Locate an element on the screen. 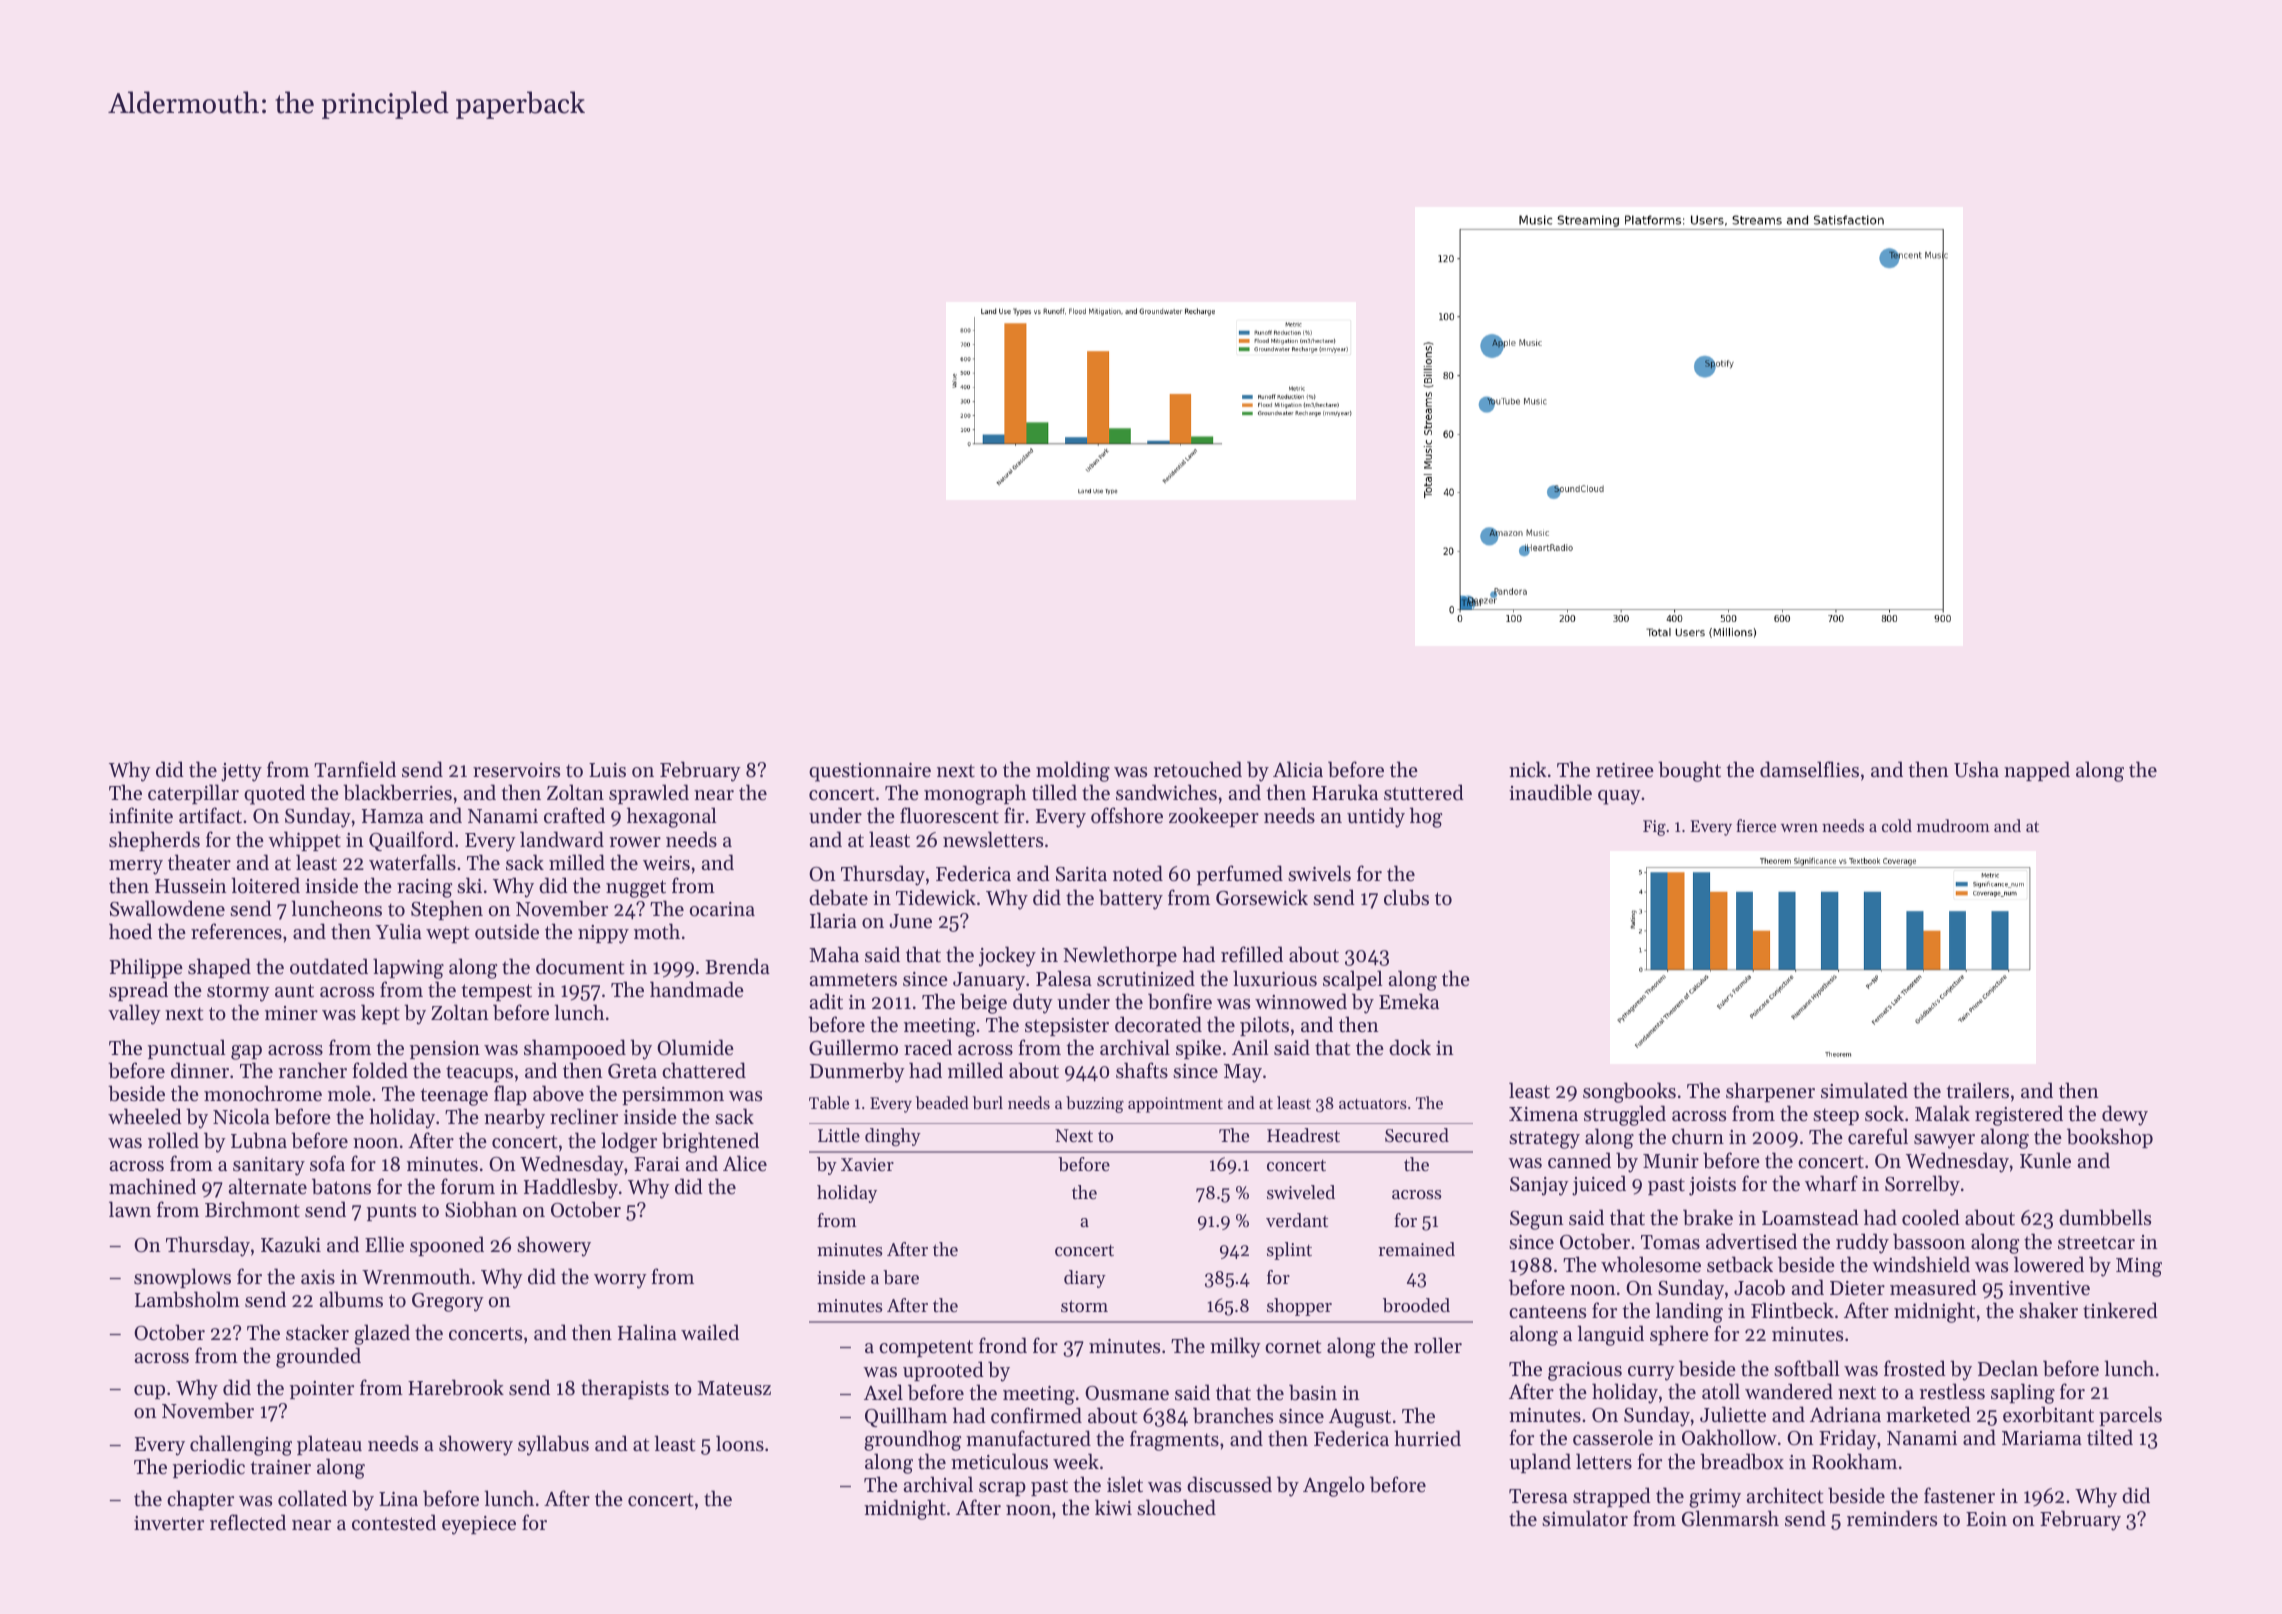  Oakhollow is located at coordinates (1729, 1437).
